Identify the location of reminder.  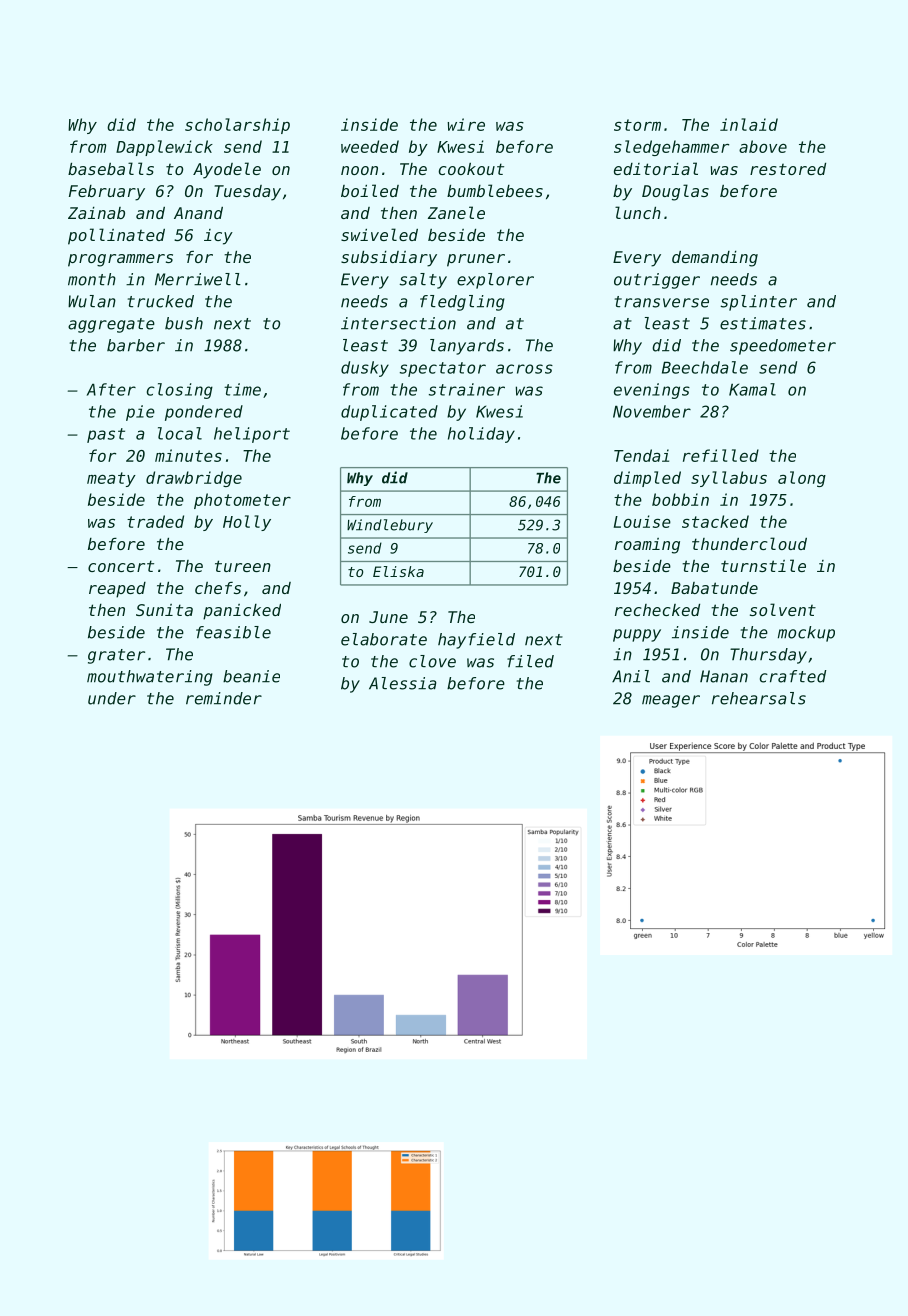
(224, 698).
